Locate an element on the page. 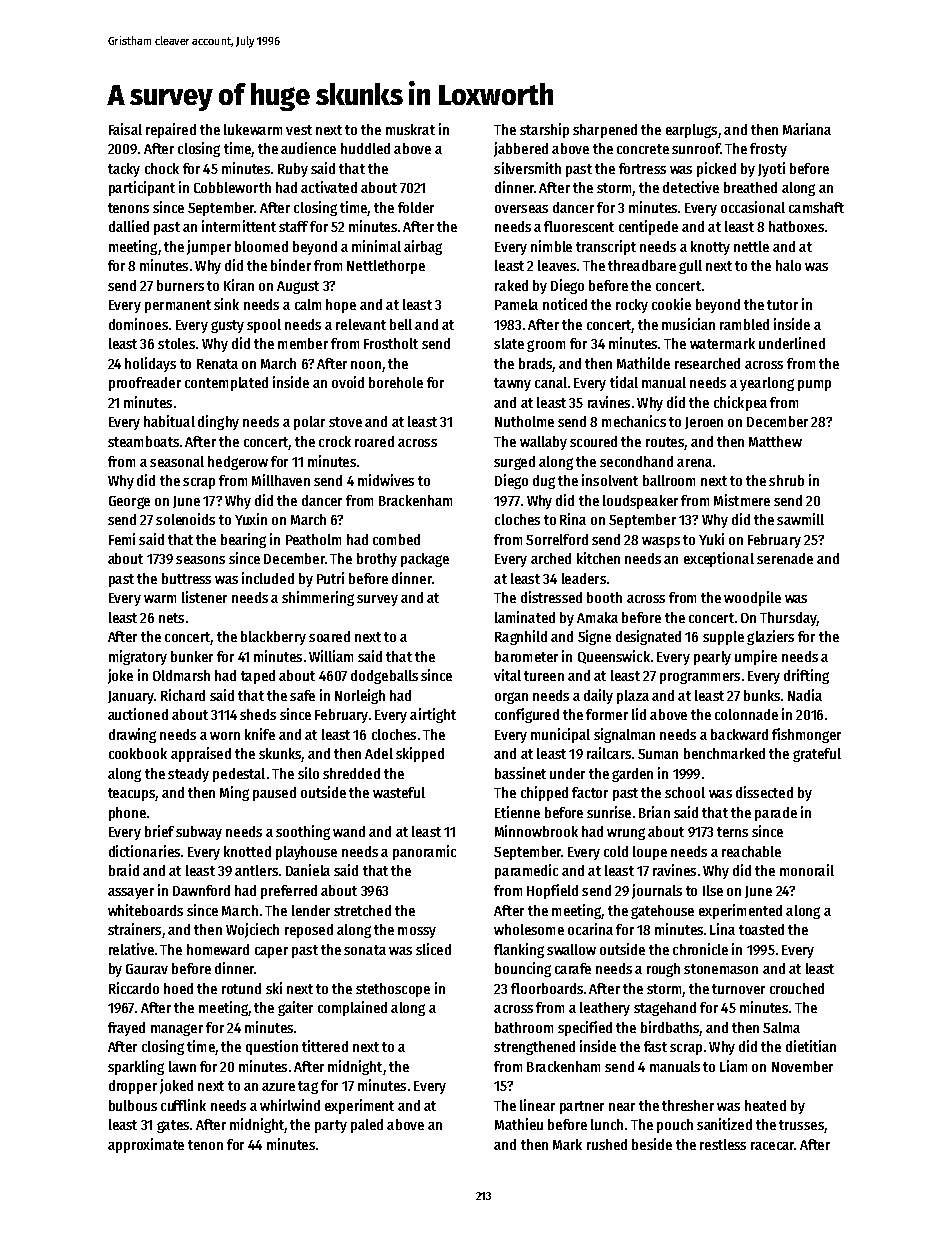  Salma is located at coordinates (781, 1027).
